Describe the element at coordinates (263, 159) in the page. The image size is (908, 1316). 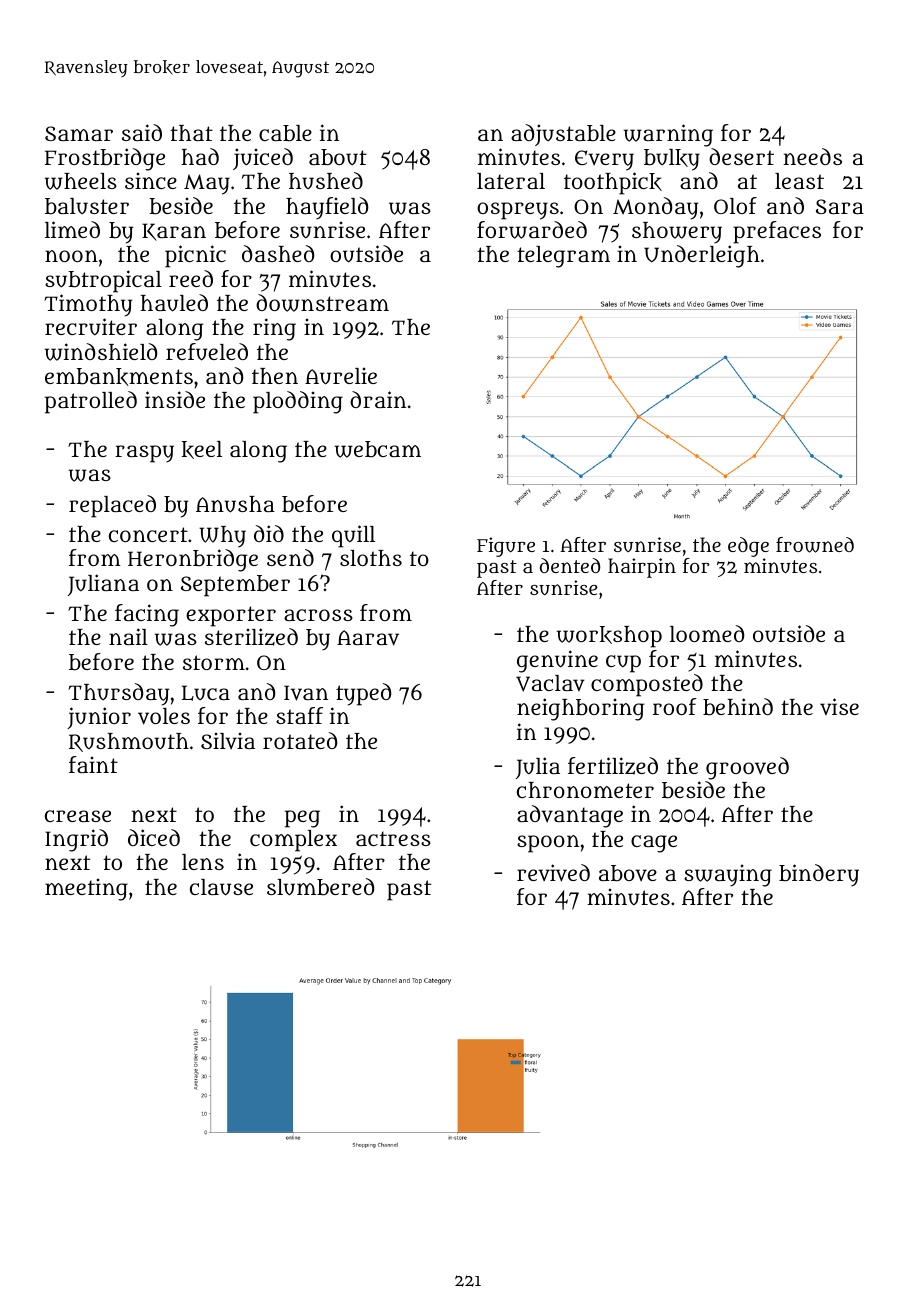
I see `juiced` at that location.
